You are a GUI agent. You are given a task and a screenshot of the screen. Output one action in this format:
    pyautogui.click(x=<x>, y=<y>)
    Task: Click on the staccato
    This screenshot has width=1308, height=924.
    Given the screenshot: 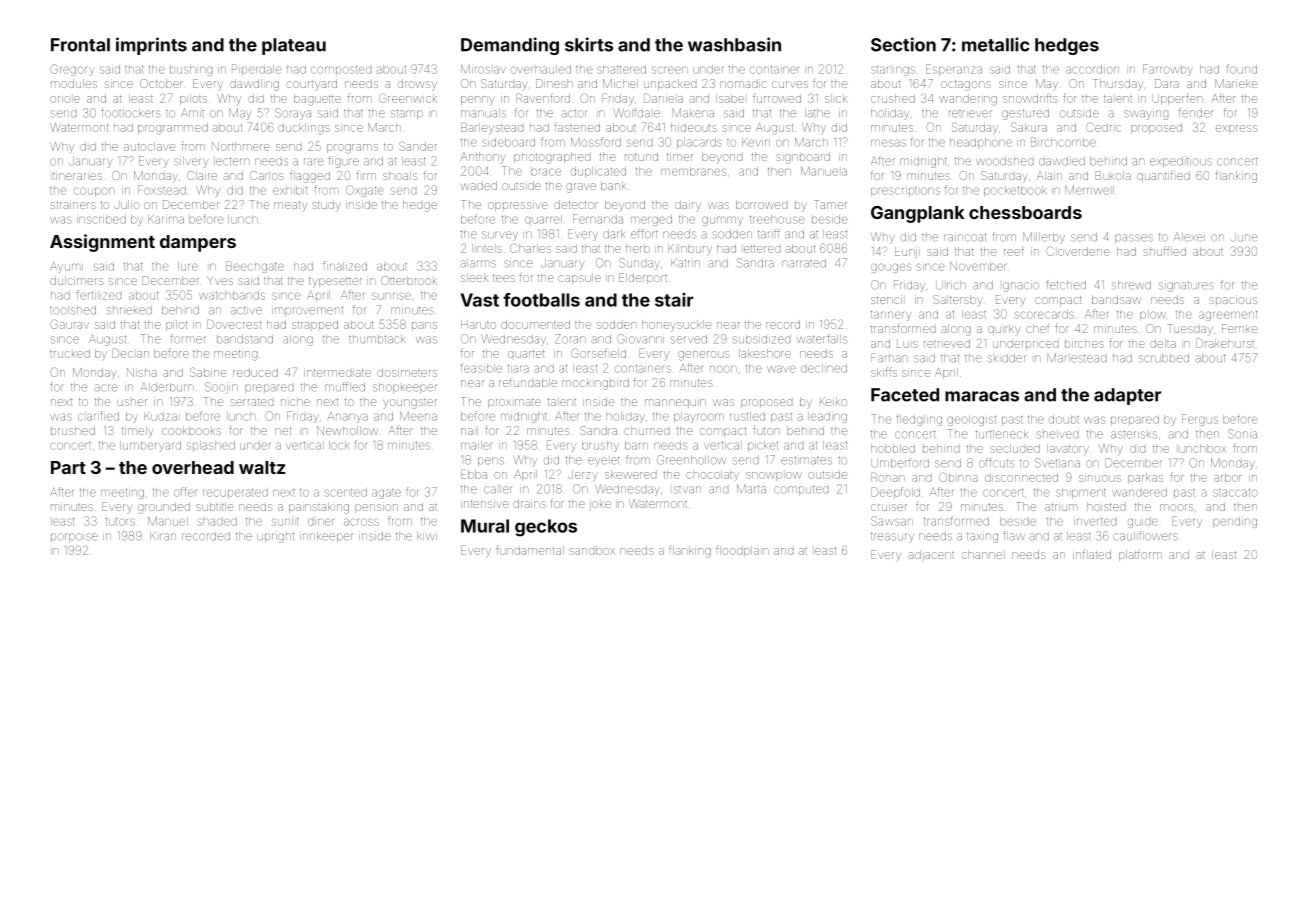 What is the action you would take?
    pyautogui.click(x=1235, y=493)
